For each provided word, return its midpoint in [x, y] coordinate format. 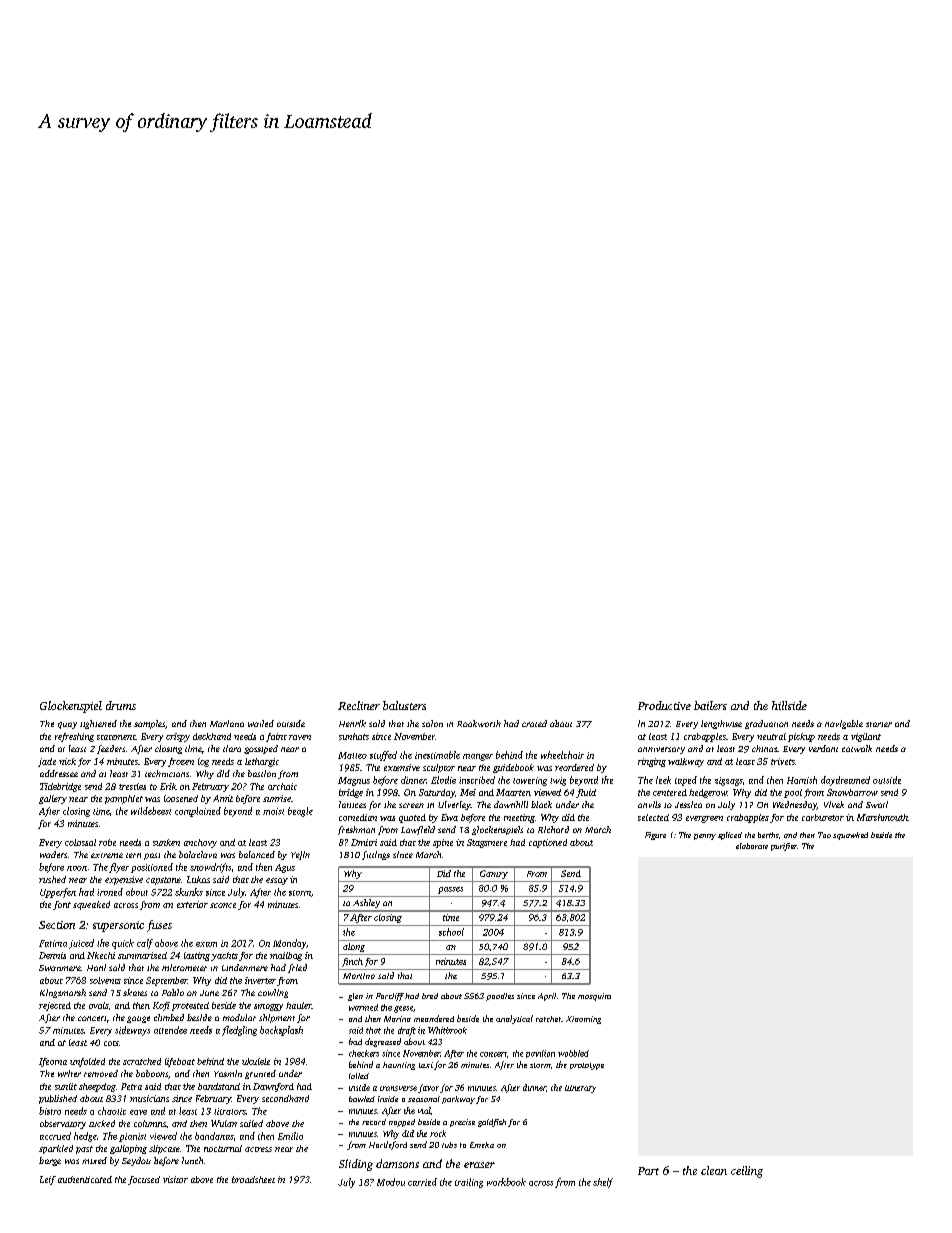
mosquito [594, 997]
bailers [710, 705]
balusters [404, 705]
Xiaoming [583, 1020]
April [547, 997]
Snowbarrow [852, 792]
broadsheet [253, 1179]
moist [273, 811]
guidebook [513, 768]
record [374, 1122]
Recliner [359, 705]
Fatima [53, 943]
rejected [55, 1006]
